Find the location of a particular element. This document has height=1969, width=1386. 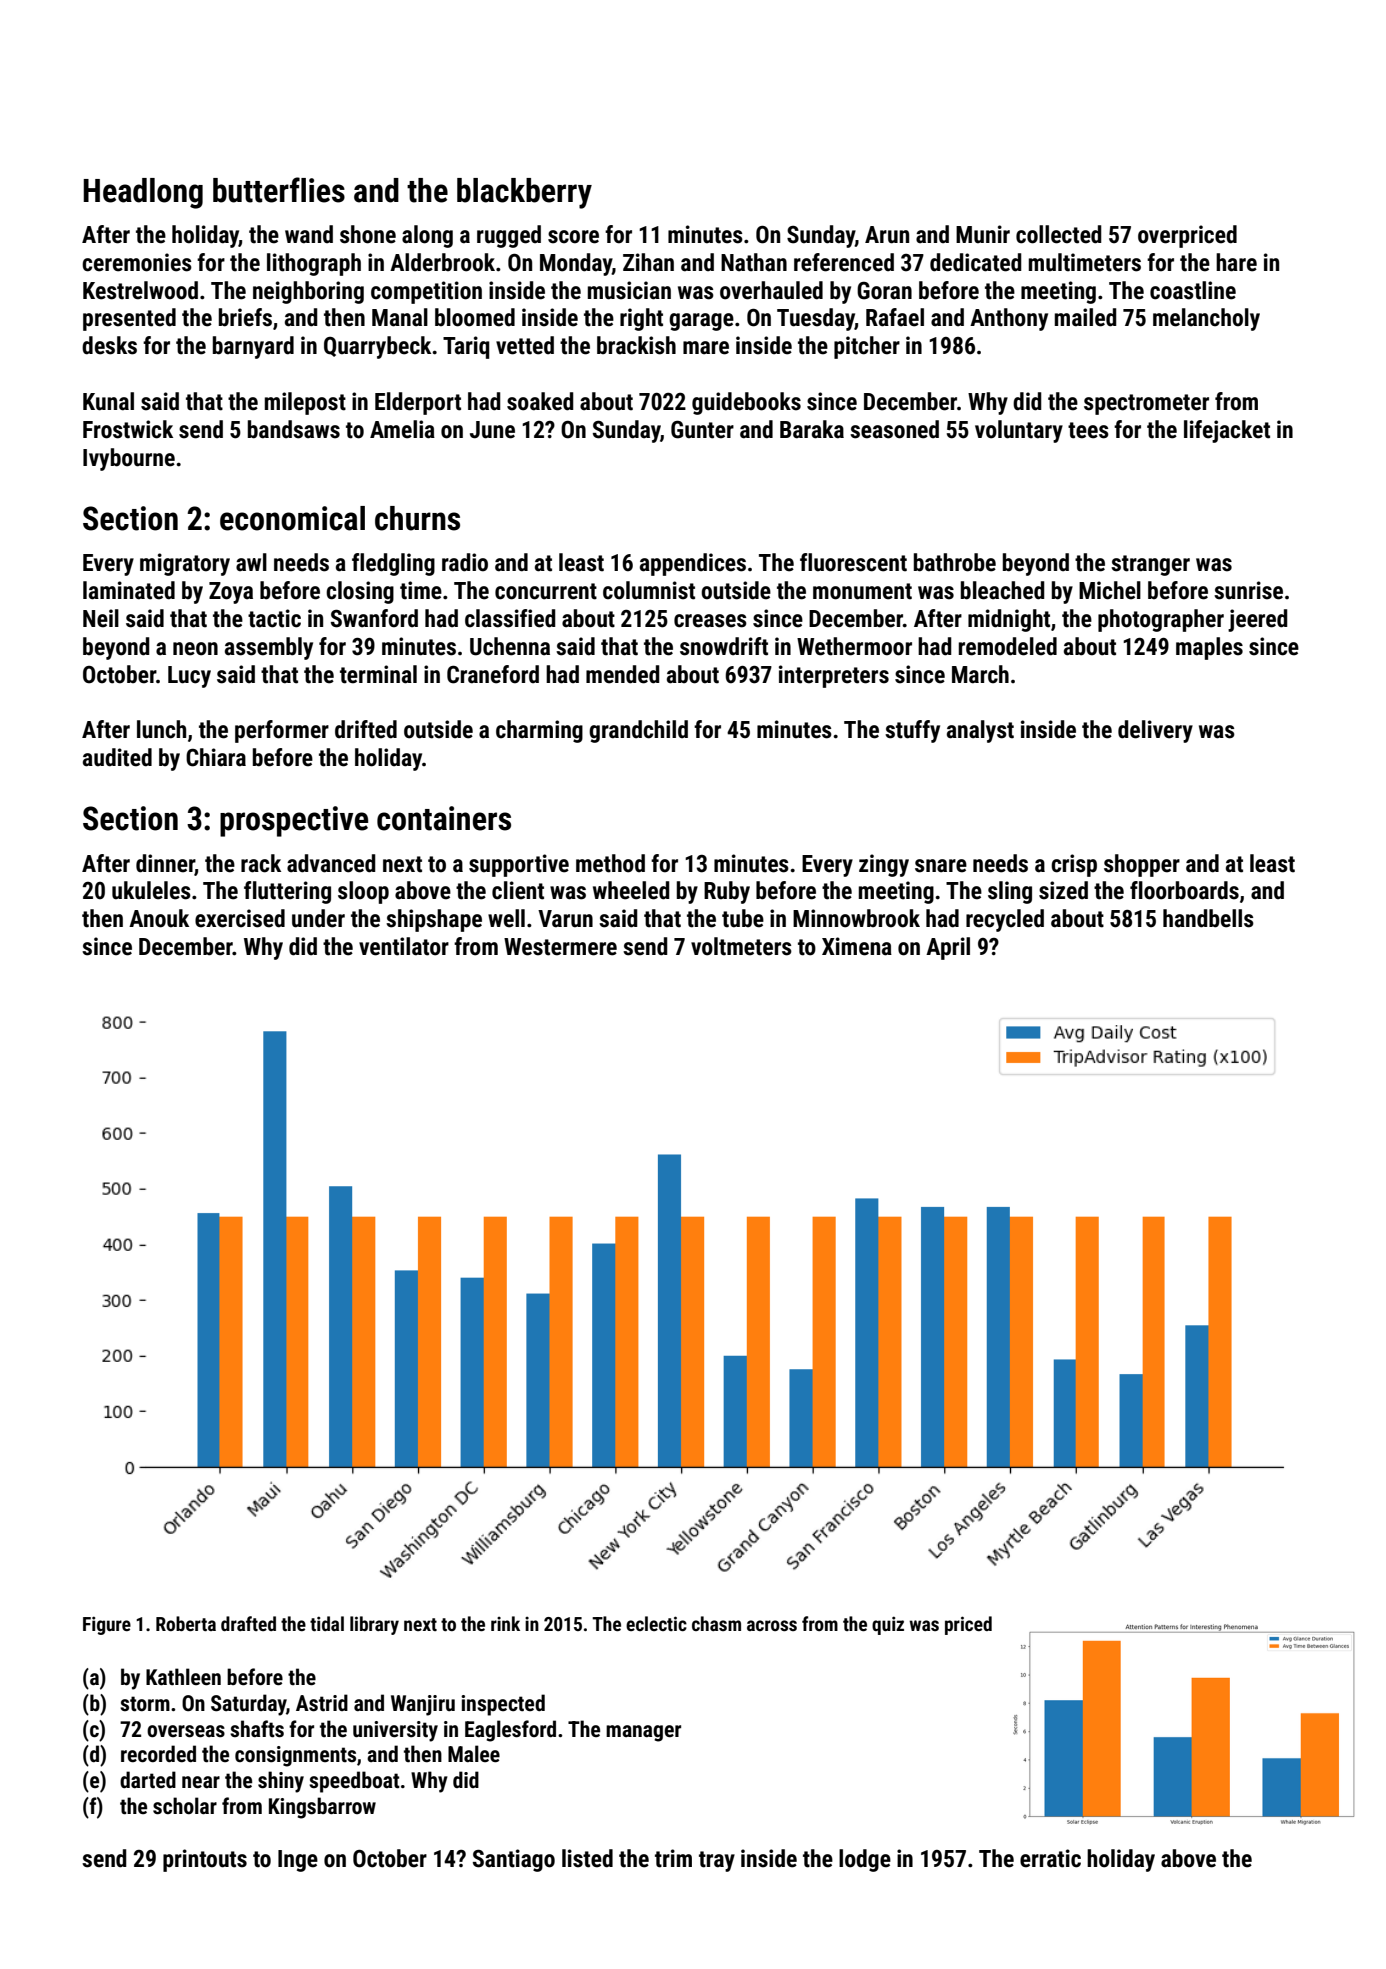

hare is located at coordinates (1236, 262).
